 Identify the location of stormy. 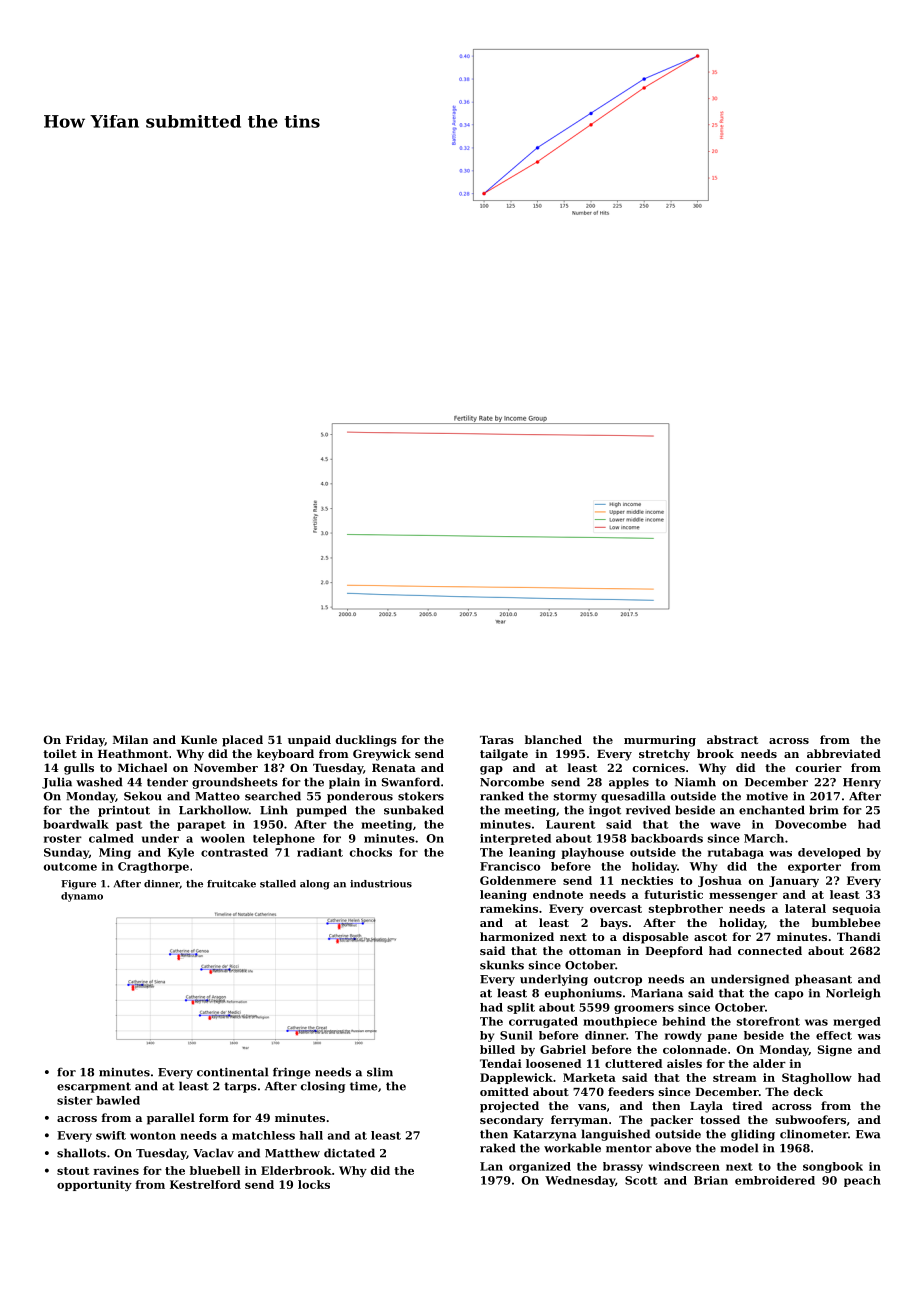
(575, 797).
